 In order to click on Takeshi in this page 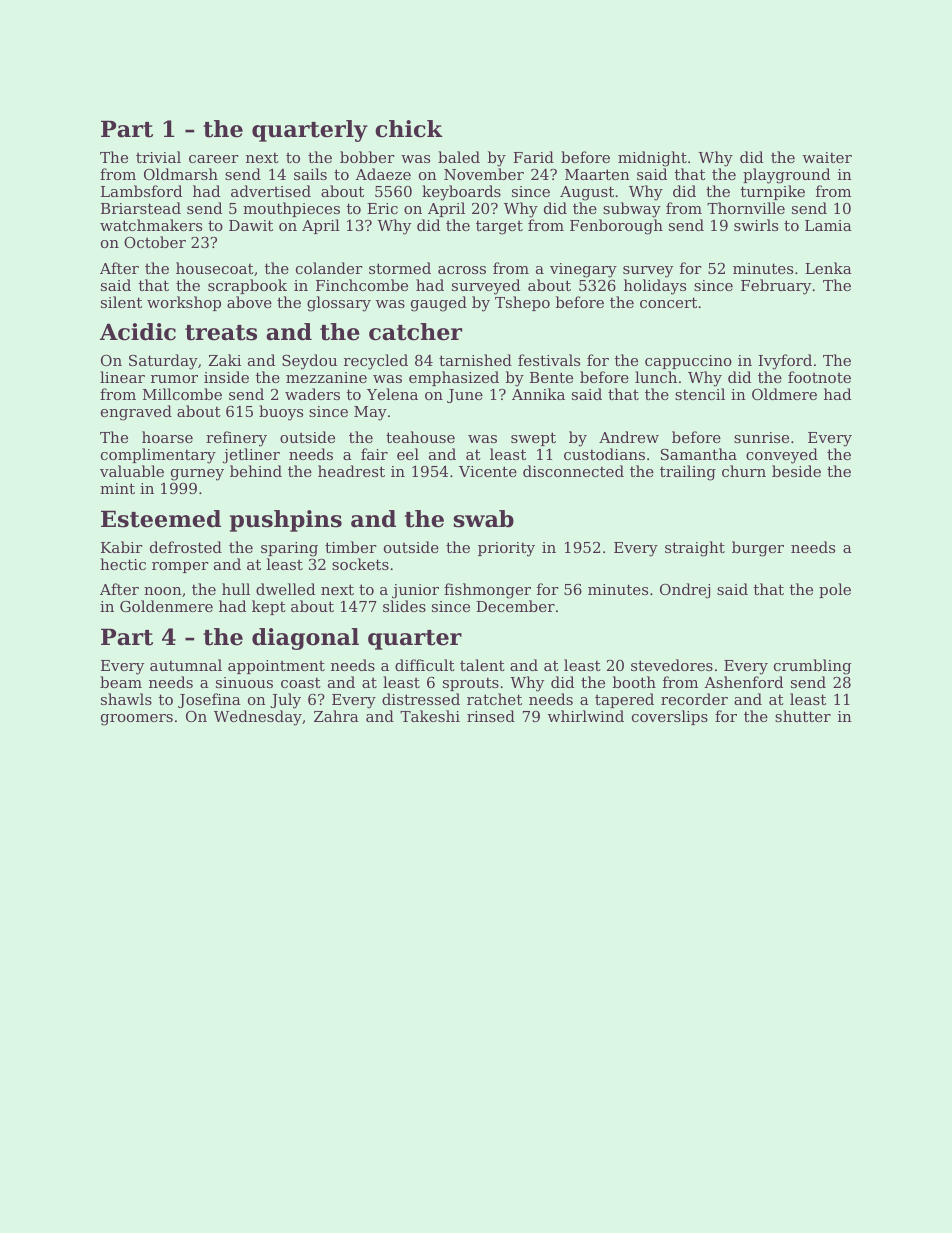, I will do `click(430, 716)`.
